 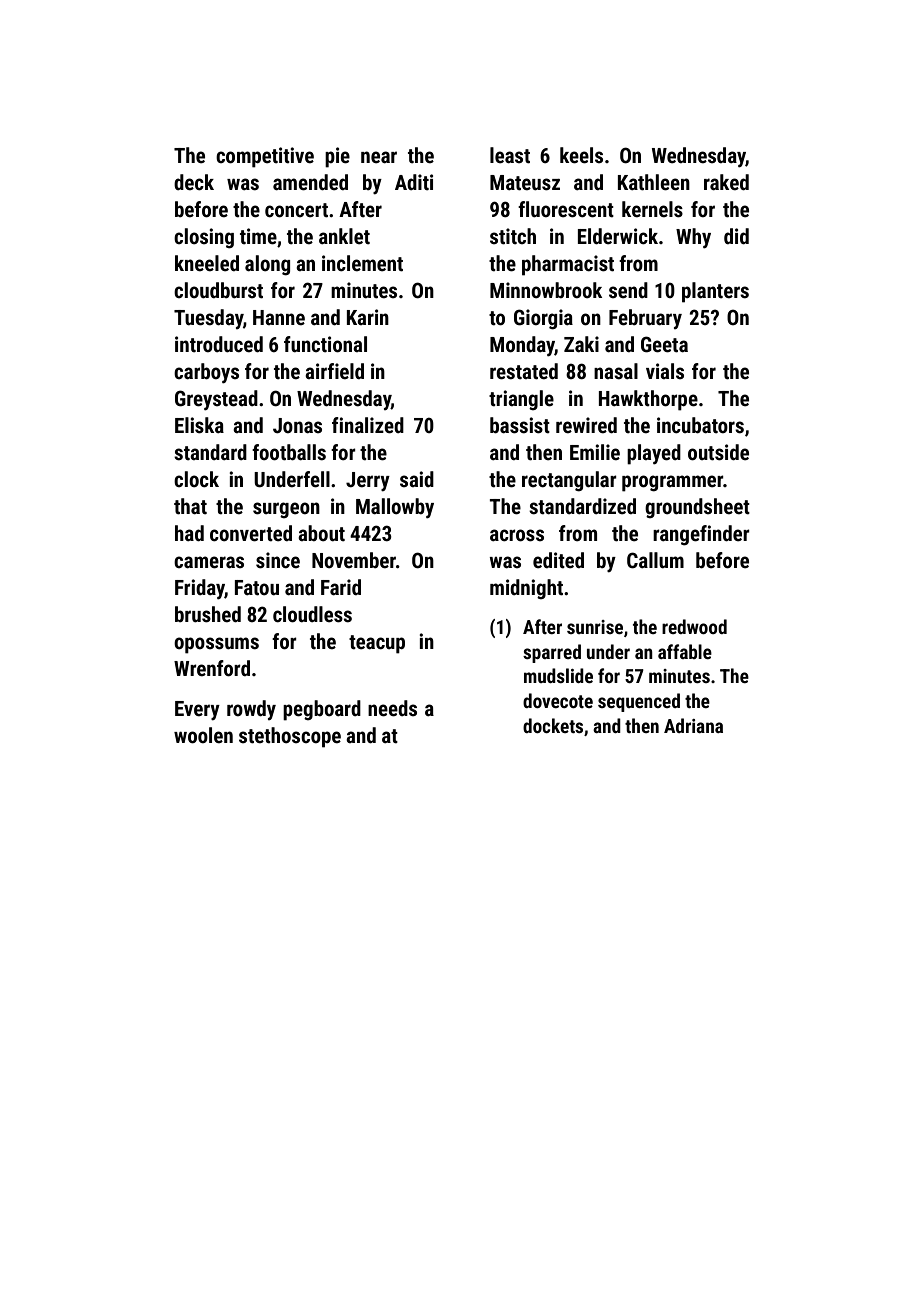 What do you see at coordinates (628, 290) in the screenshot?
I see `send` at bounding box center [628, 290].
